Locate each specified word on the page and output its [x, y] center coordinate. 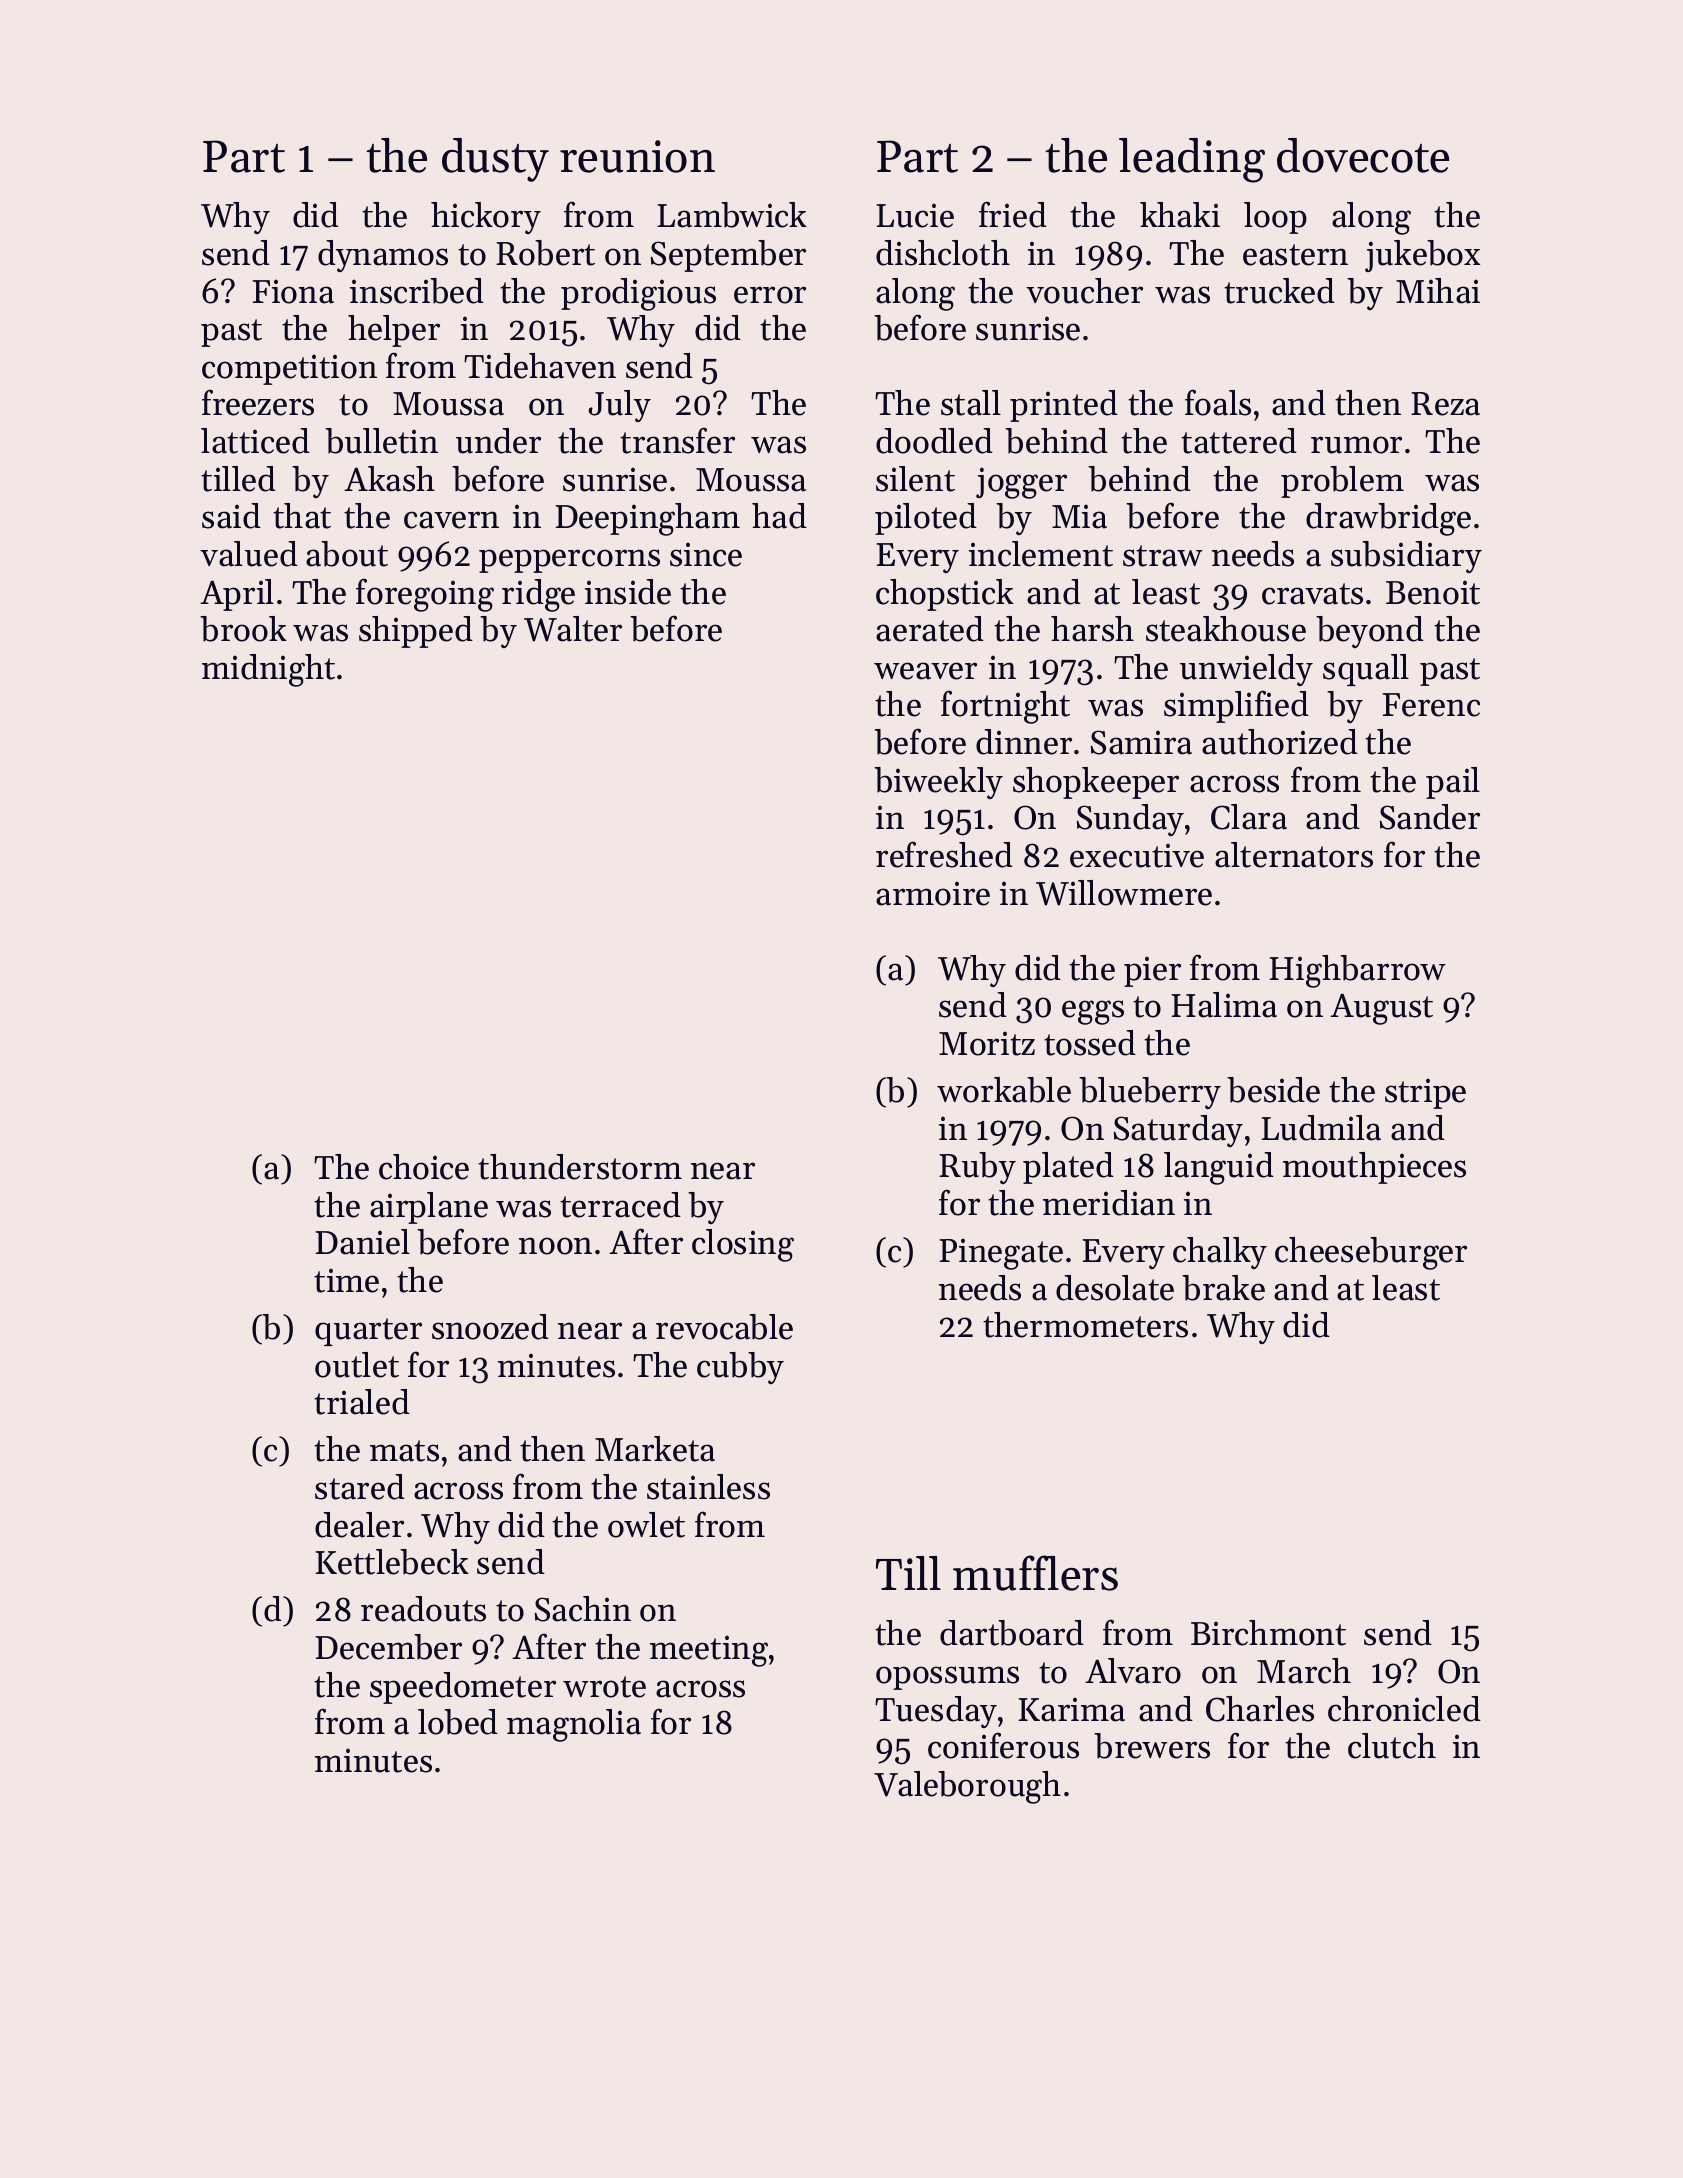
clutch [1392, 1746]
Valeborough [967, 1787]
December [388, 1647]
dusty [495, 160]
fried [1013, 214]
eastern [1295, 255]
